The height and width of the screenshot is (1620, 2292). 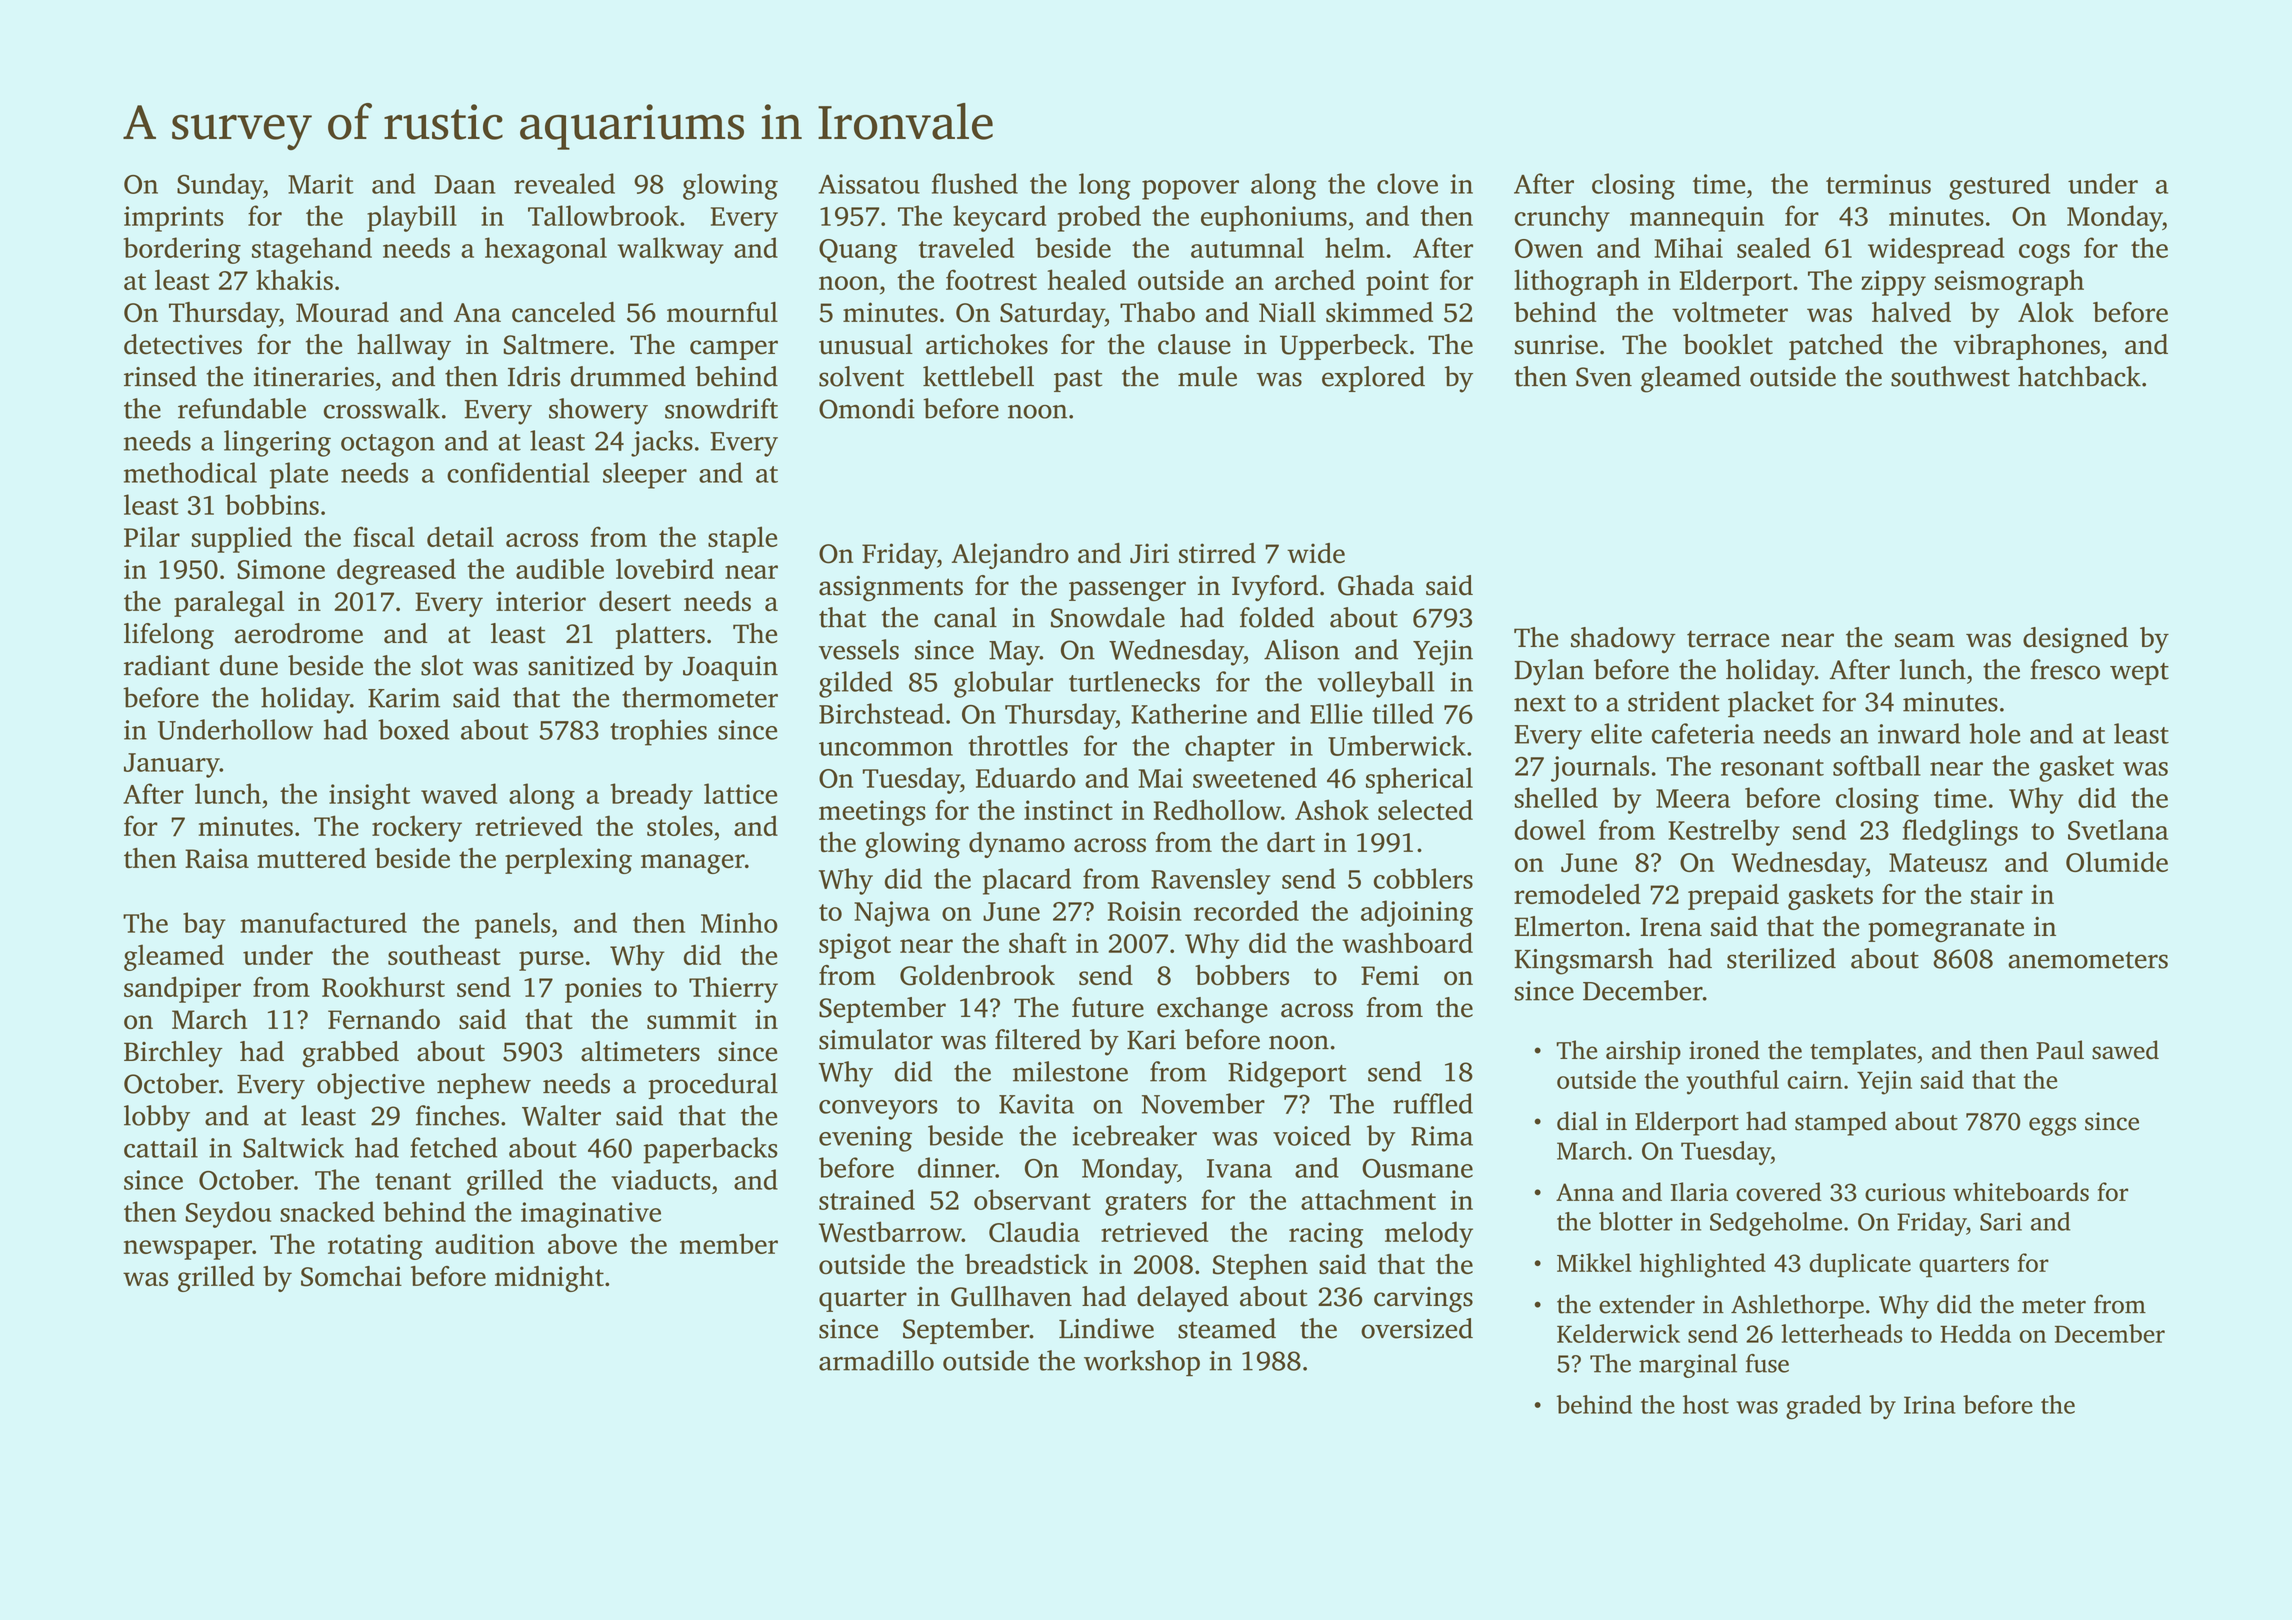 I want to click on popover, so click(x=1190, y=190).
